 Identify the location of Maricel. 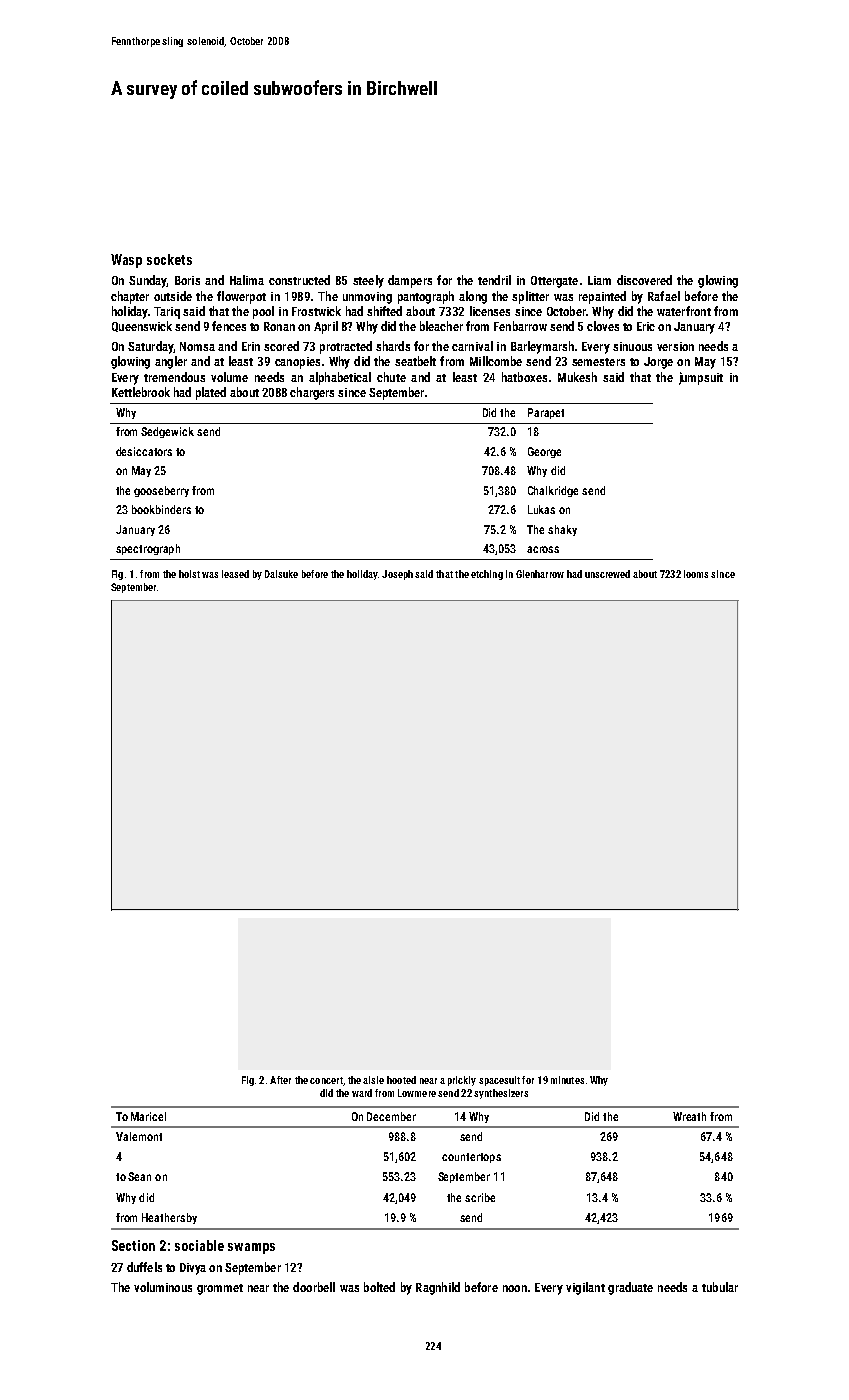
(148, 1116).
